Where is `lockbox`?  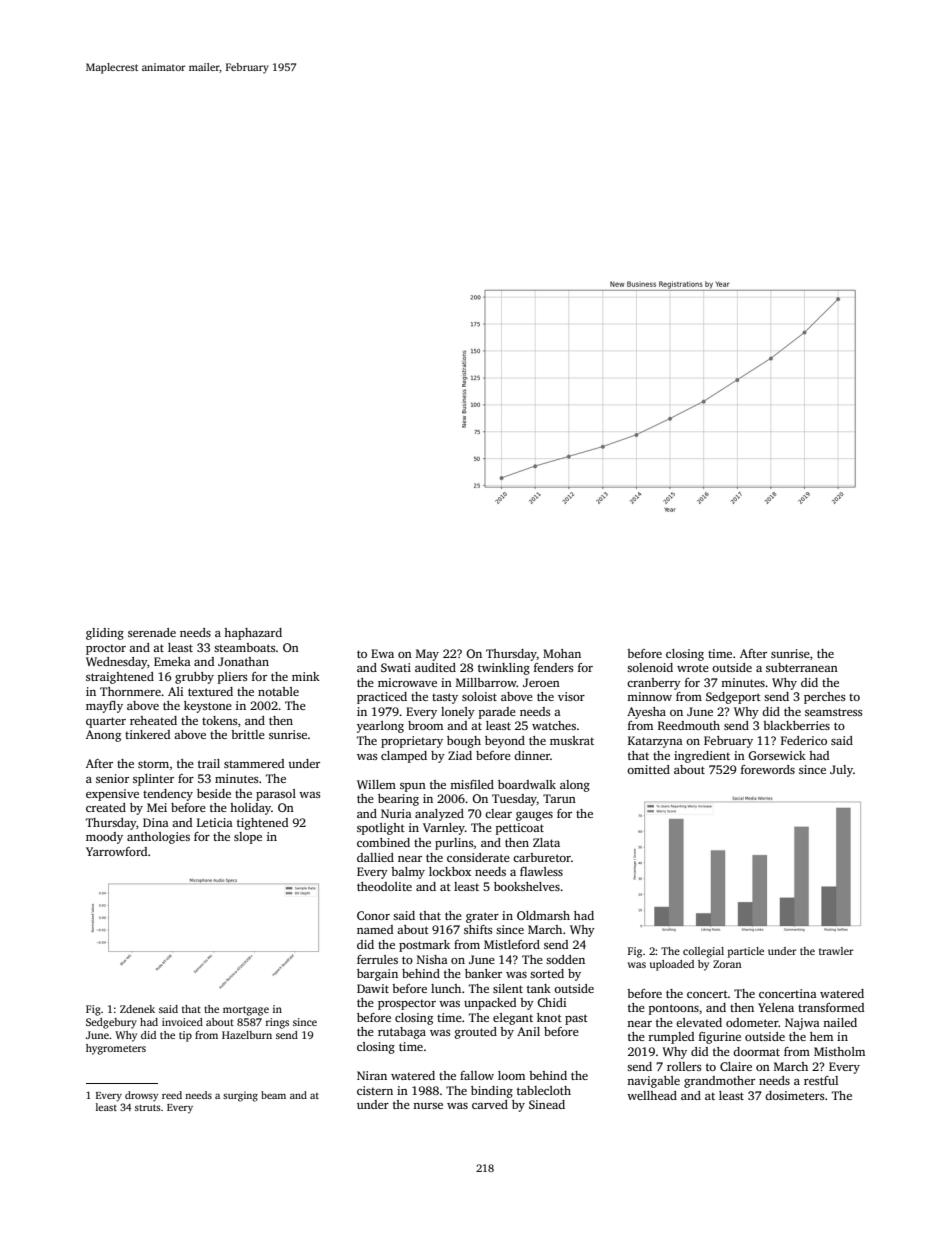 lockbox is located at coordinates (450, 871).
